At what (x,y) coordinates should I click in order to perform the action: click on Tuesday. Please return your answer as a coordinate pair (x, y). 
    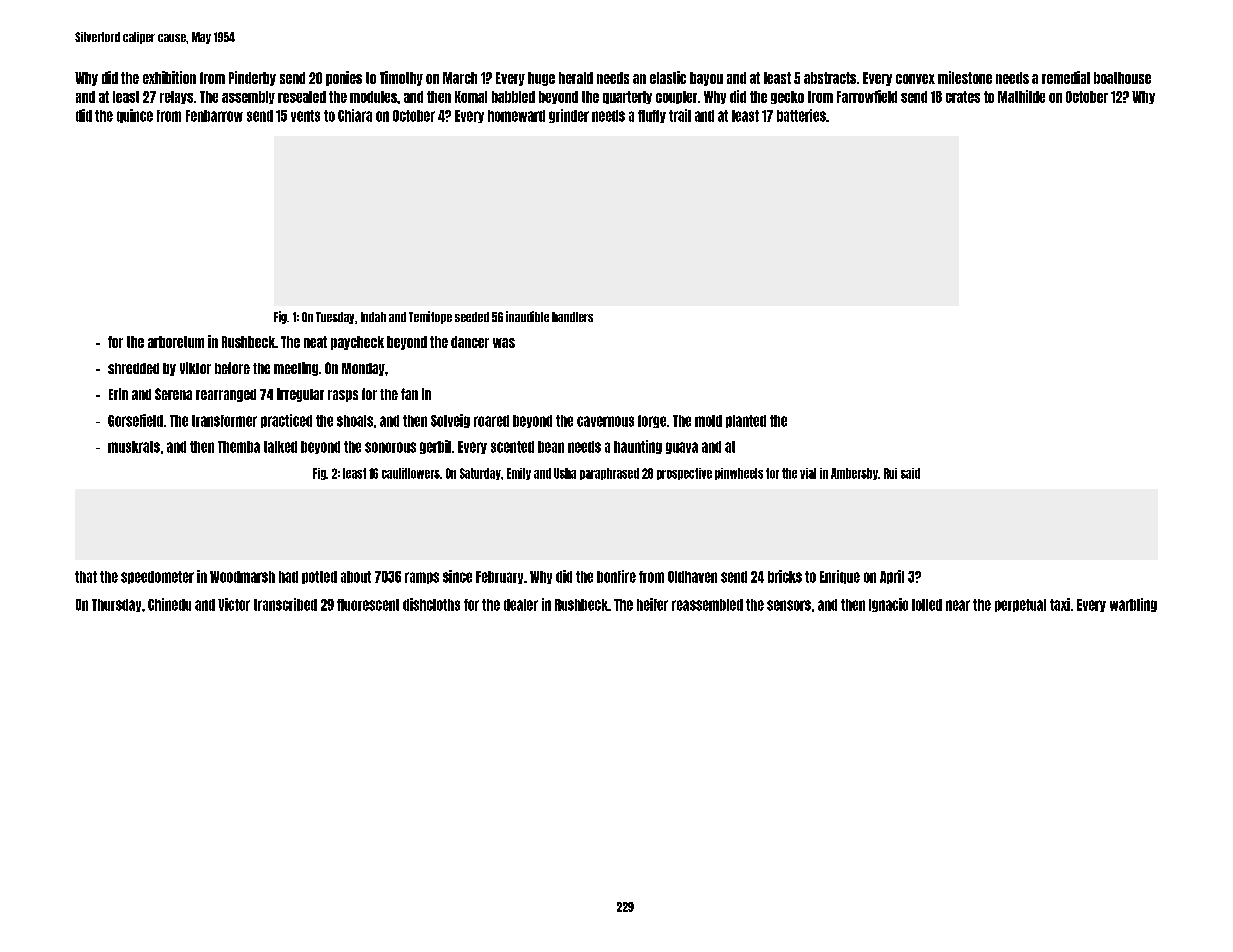
    Looking at the image, I should click on (335, 318).
